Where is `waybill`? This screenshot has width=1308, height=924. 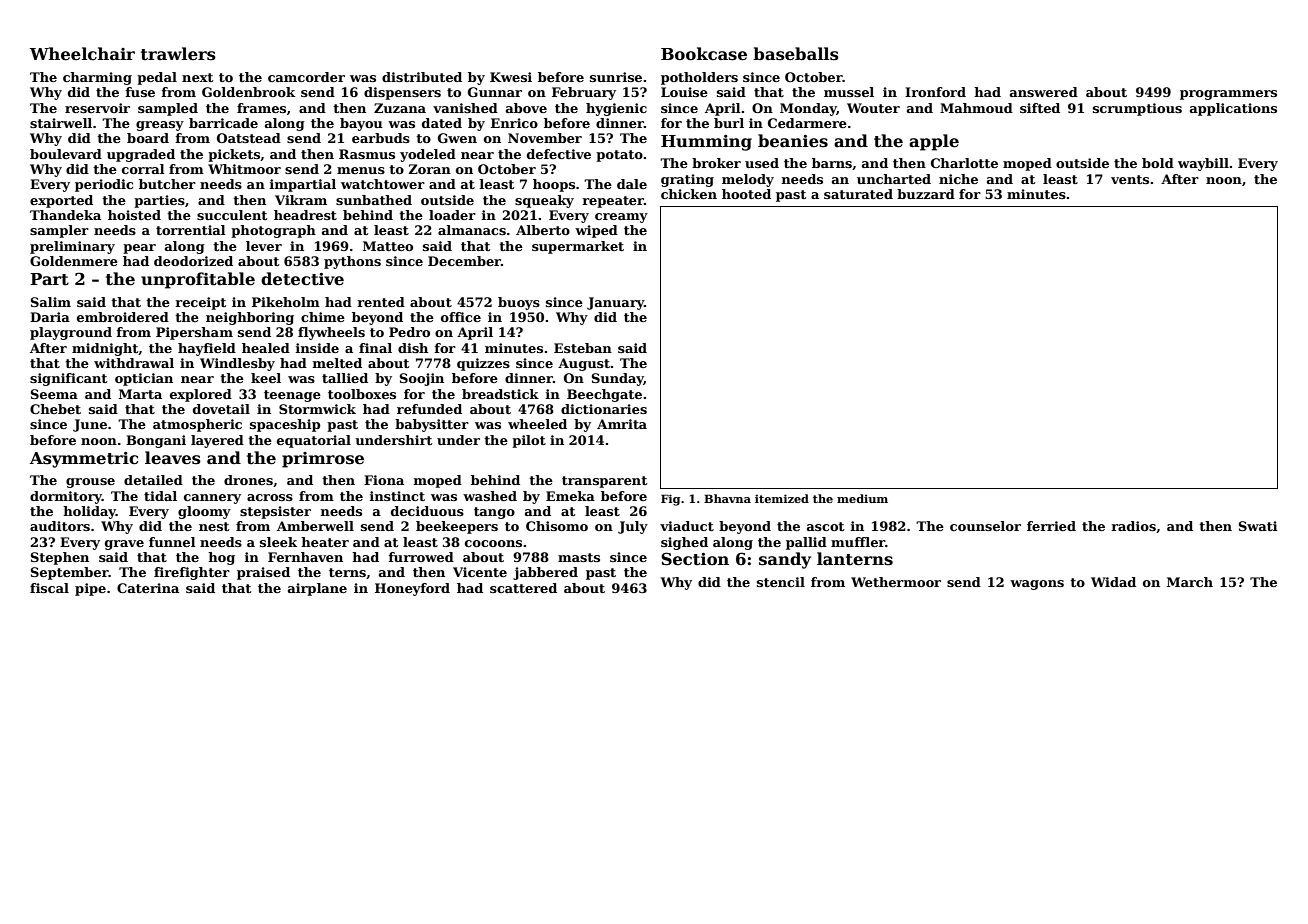
waybill is located at coordinates (1203, 164).
